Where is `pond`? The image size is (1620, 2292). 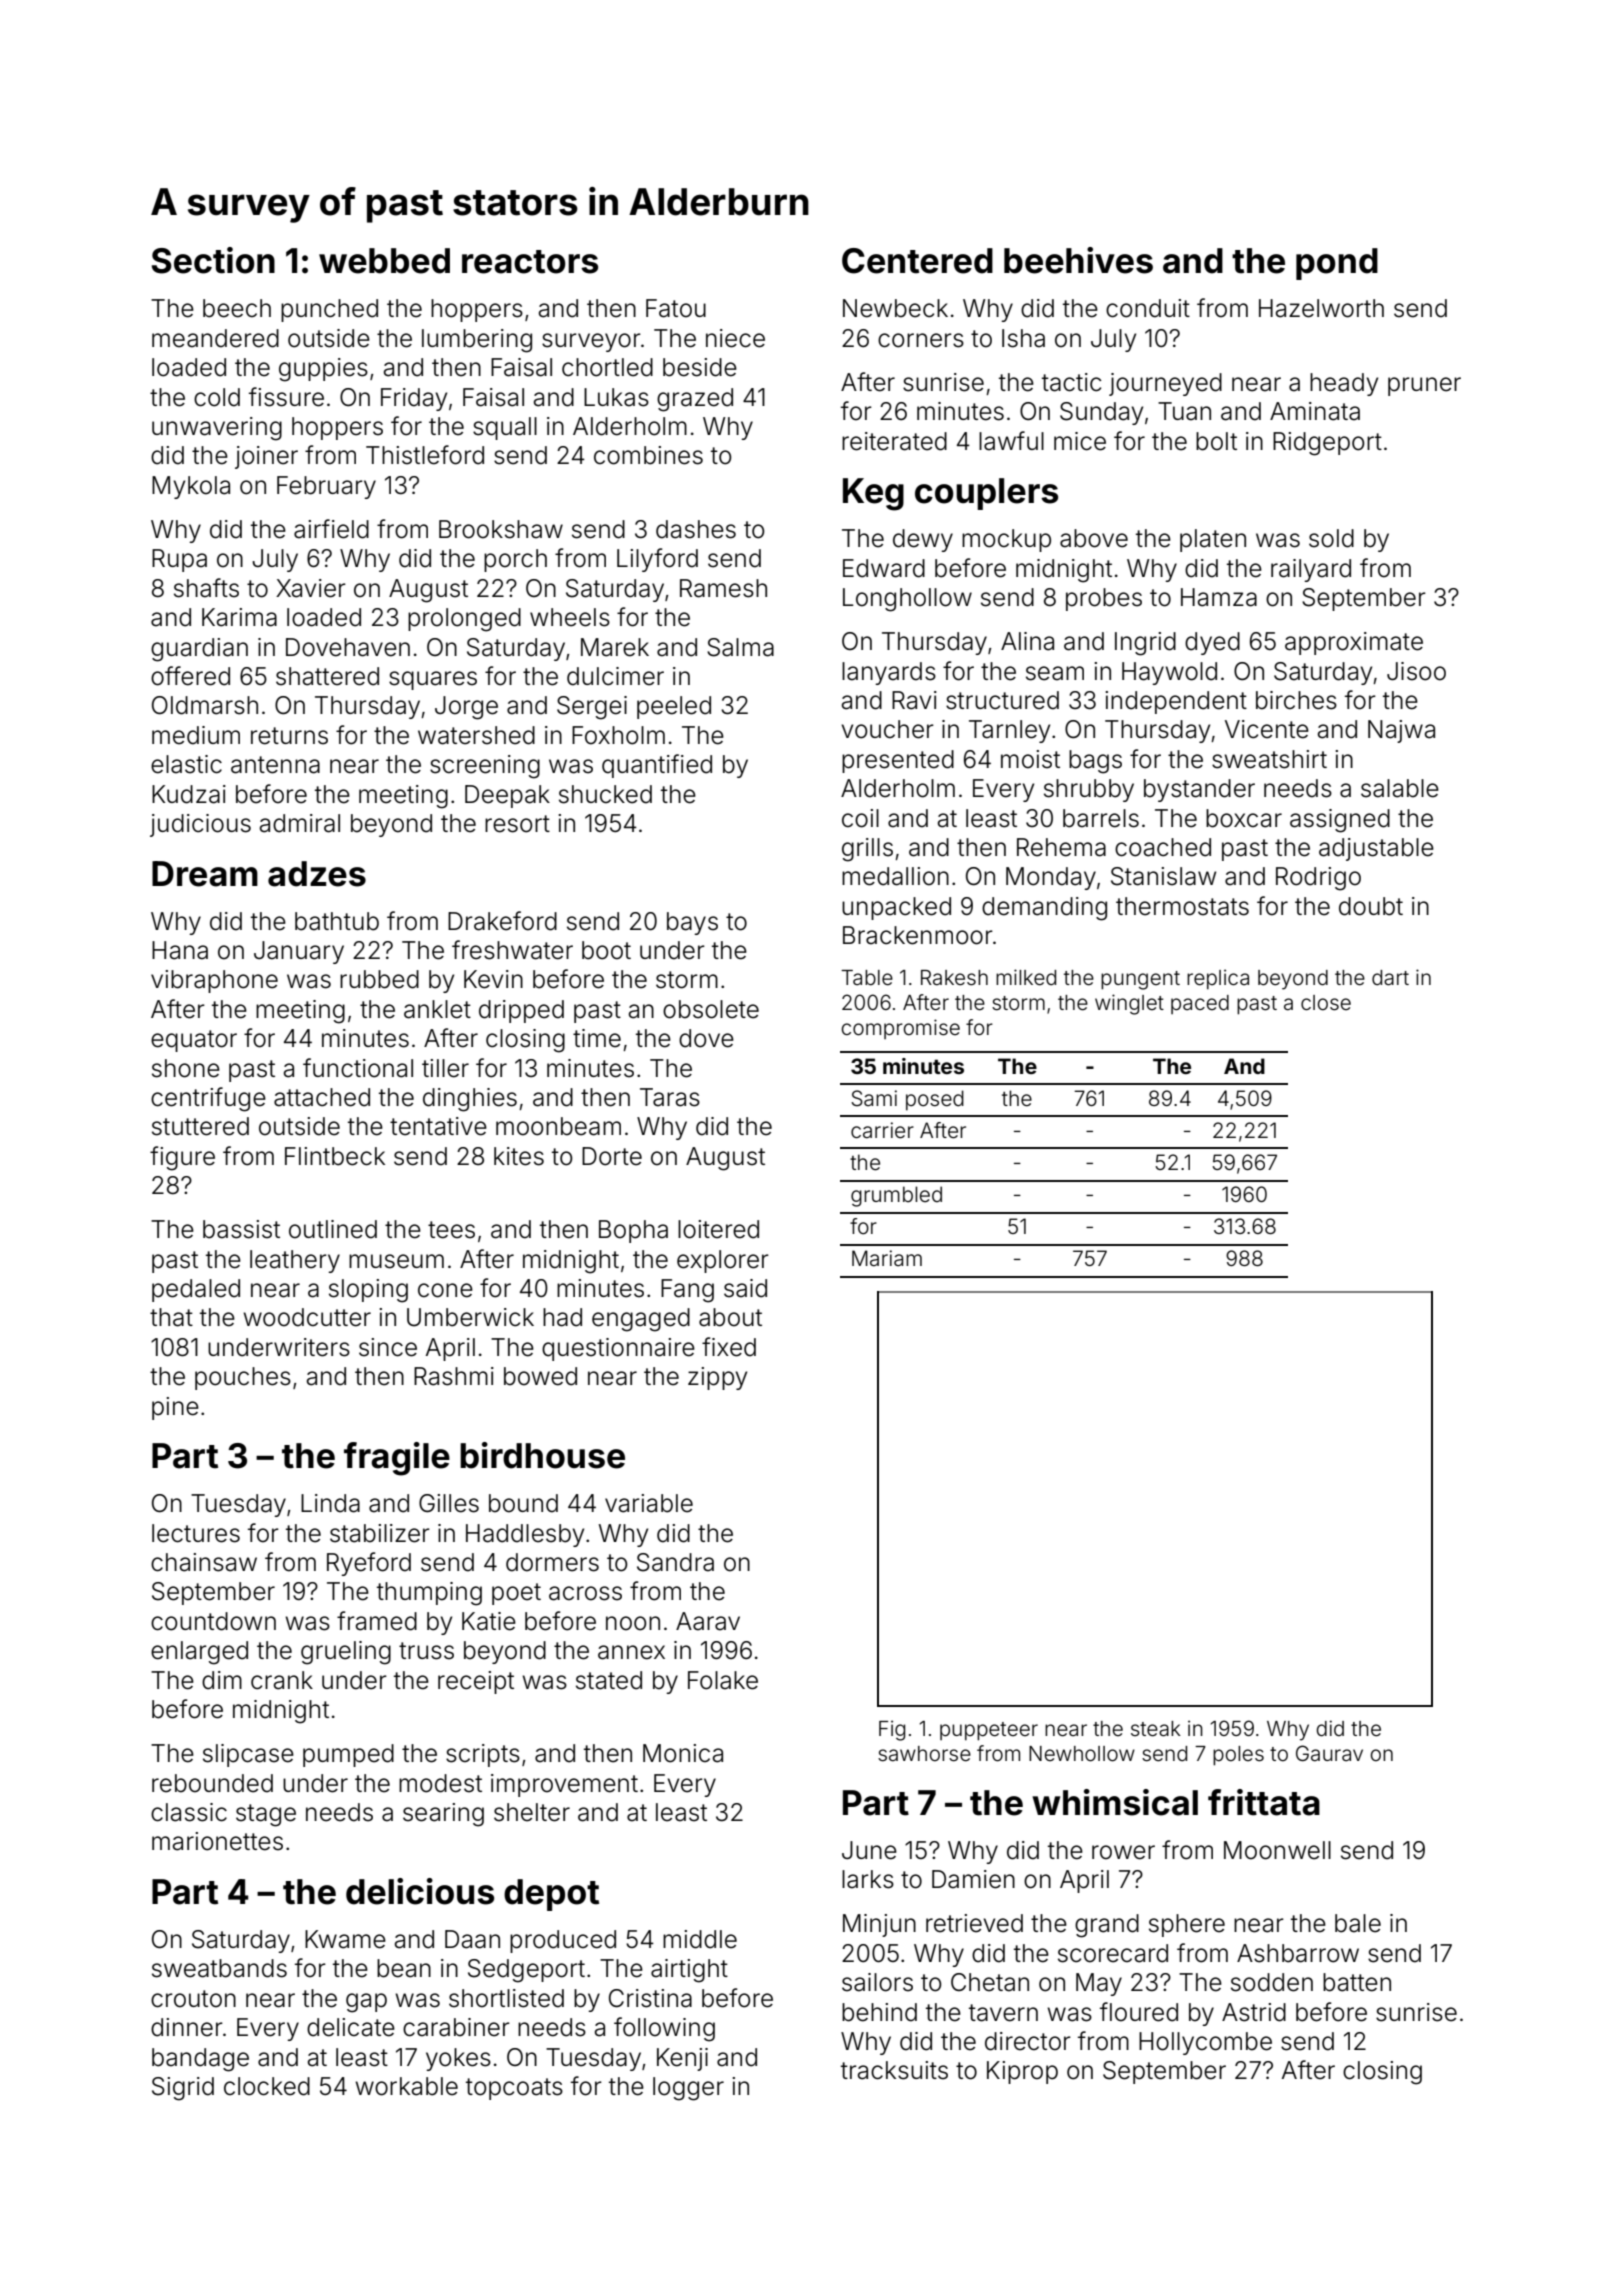 pond is located at coordinates (1337, 264).
